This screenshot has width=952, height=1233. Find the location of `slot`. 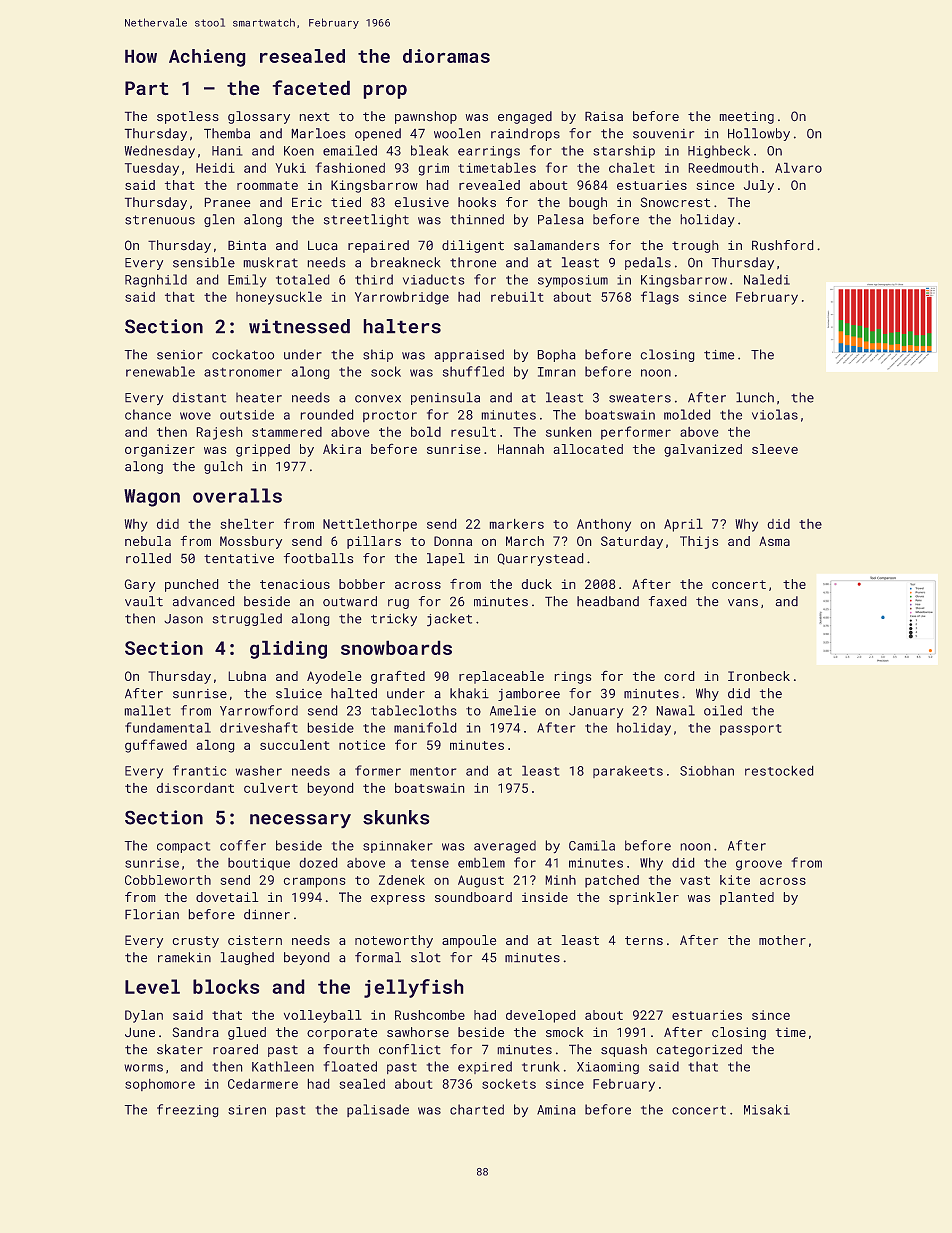

slot is located at coordinates (426, 957).
